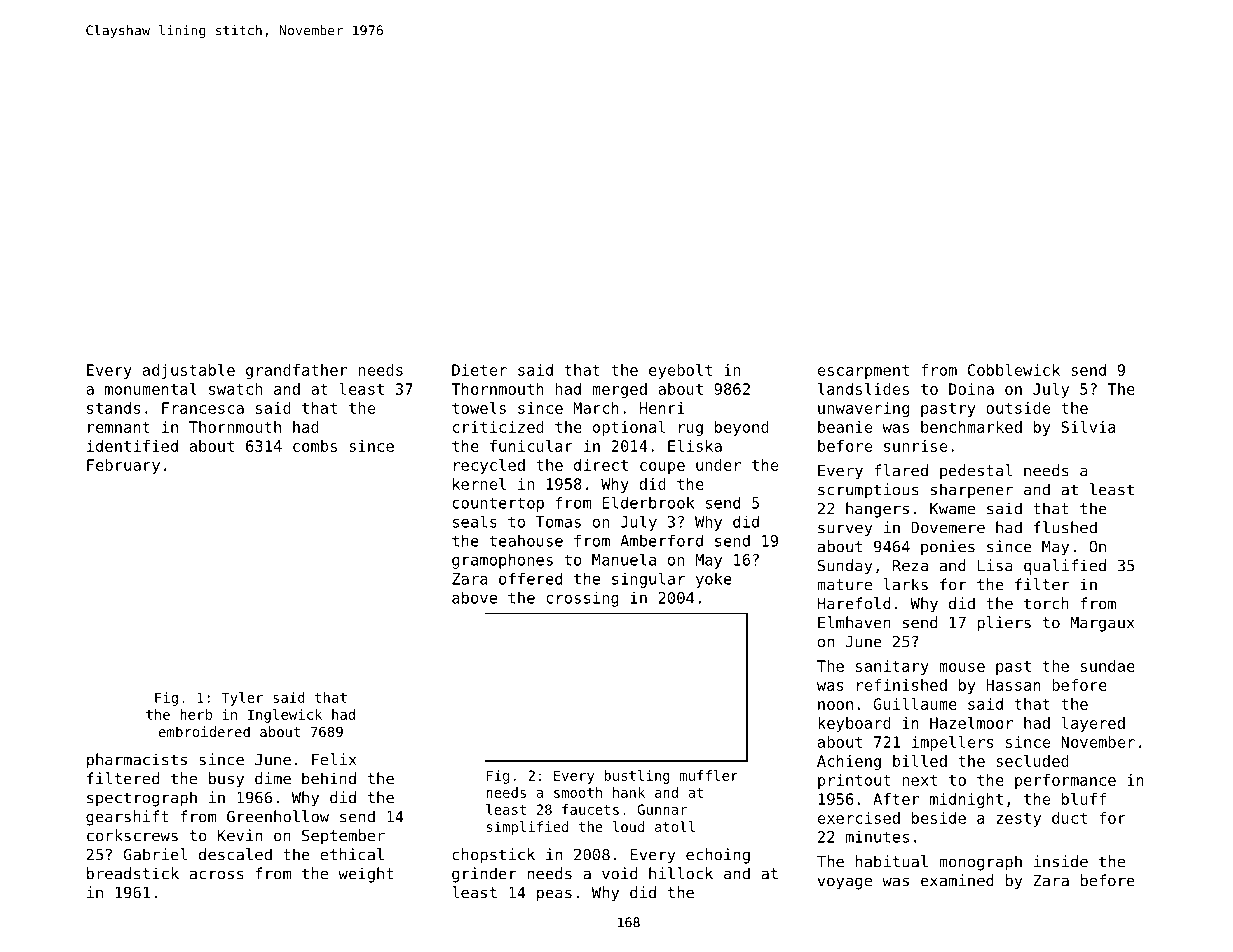 The width and height of the screenshot is (1233, 952). I want to click on adjustable, so click(189, 371).
